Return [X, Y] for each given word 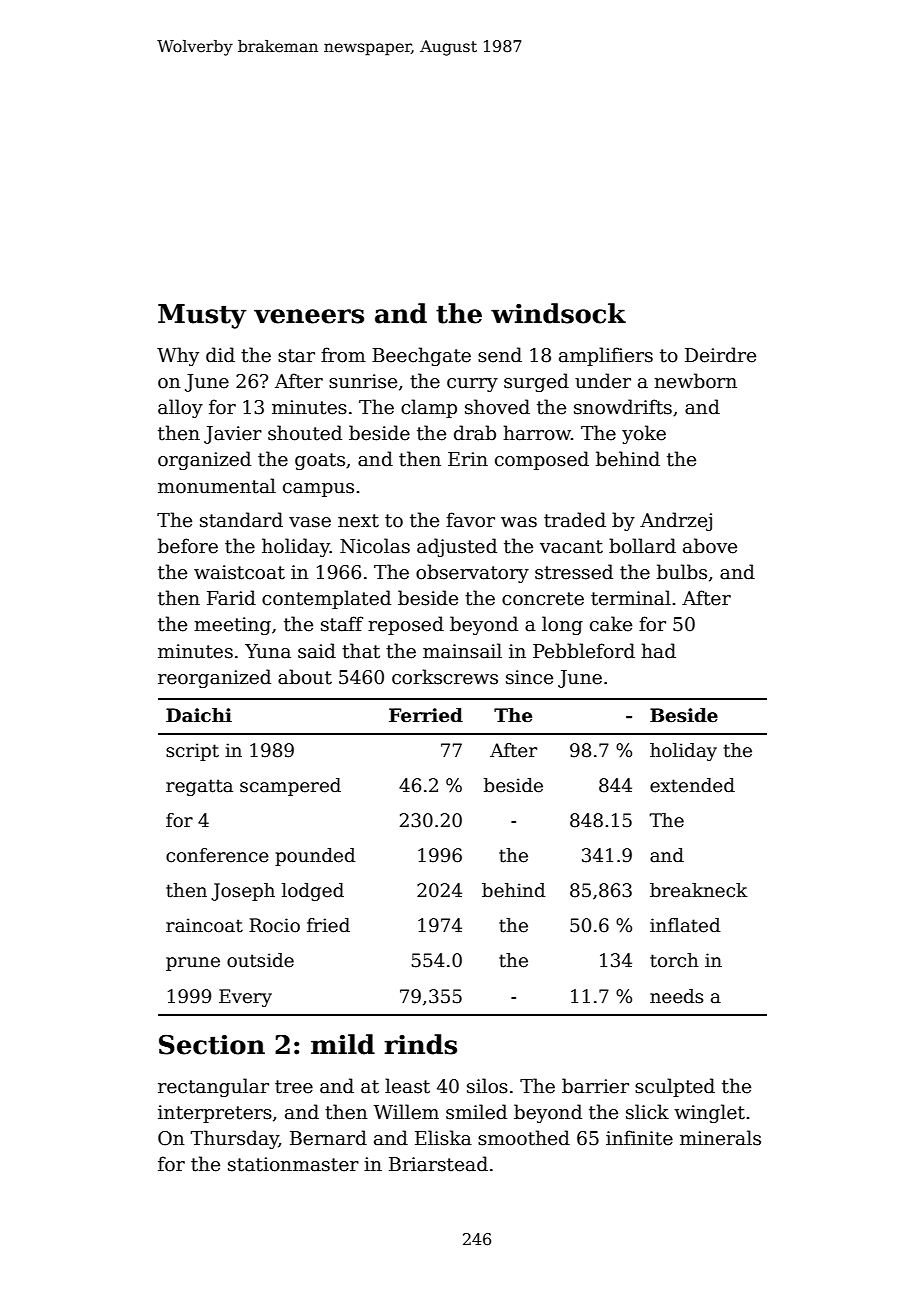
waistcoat [239, 572]
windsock [558, 313]
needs [676, 996]
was [519, 522]
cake [611, 624]
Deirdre [720, 355]
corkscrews [445, 677]
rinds [420, 1044]
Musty [202, 316]
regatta [199, 787]
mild [343, 1044]
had [658, 651]
